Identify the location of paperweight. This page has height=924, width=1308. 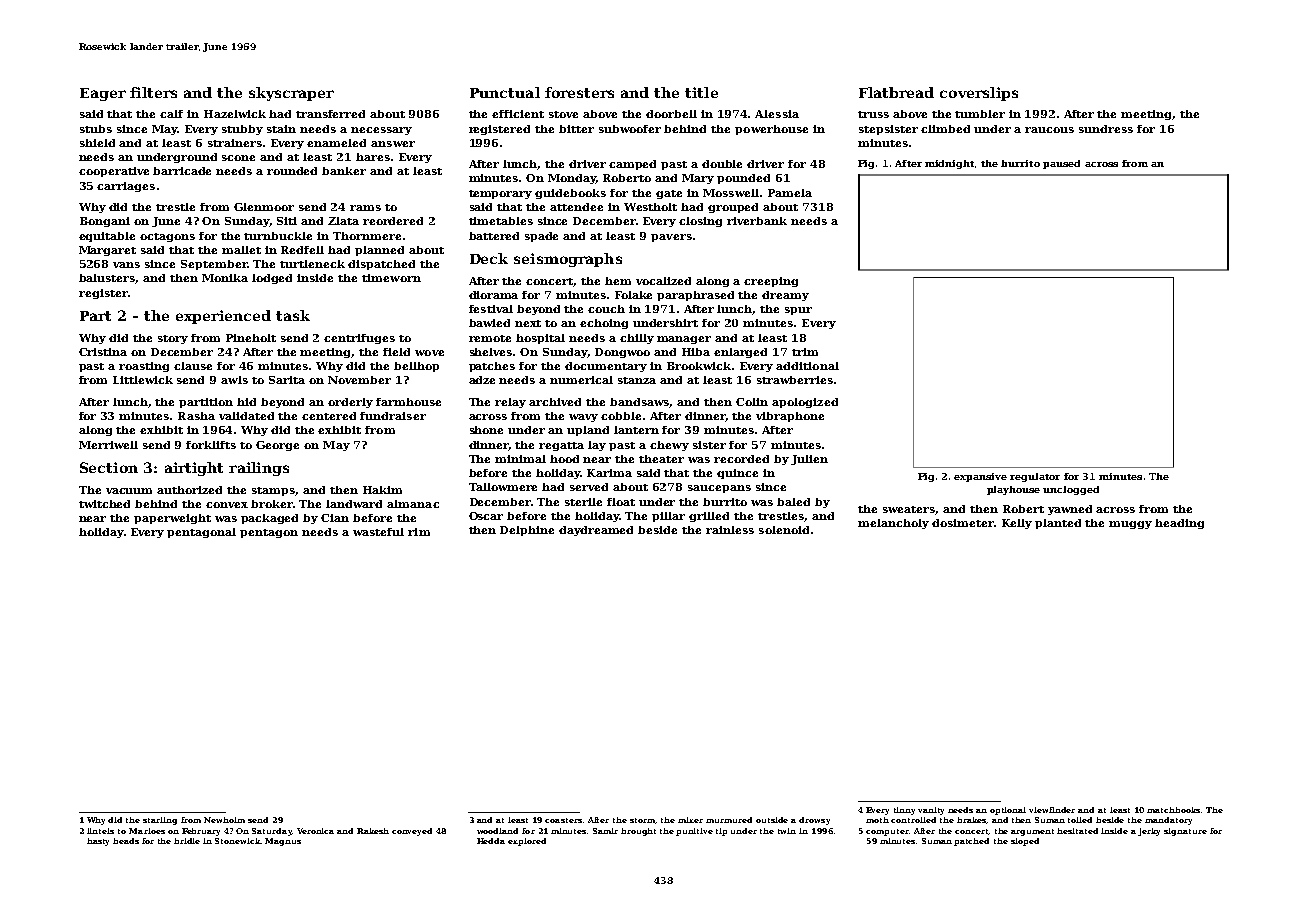
(172, 519).
